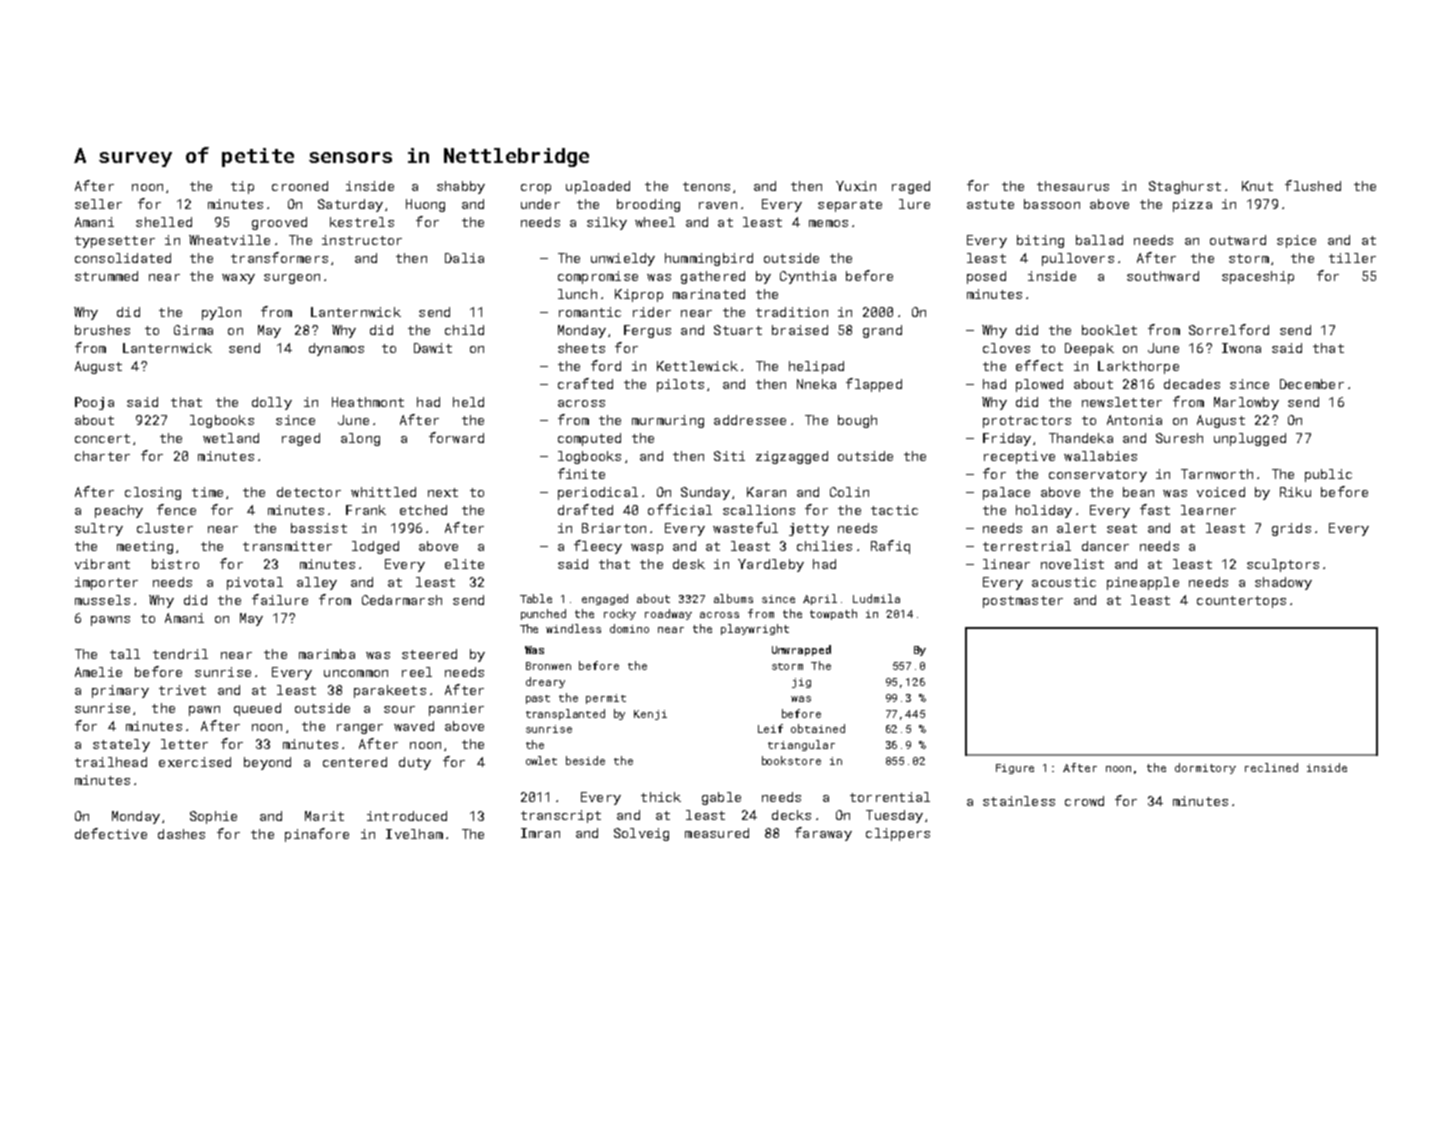 This image has height=1121, width=1451. Describe the element at coordinates (623, 259) in the image. I see `unwieldy` at that location.
